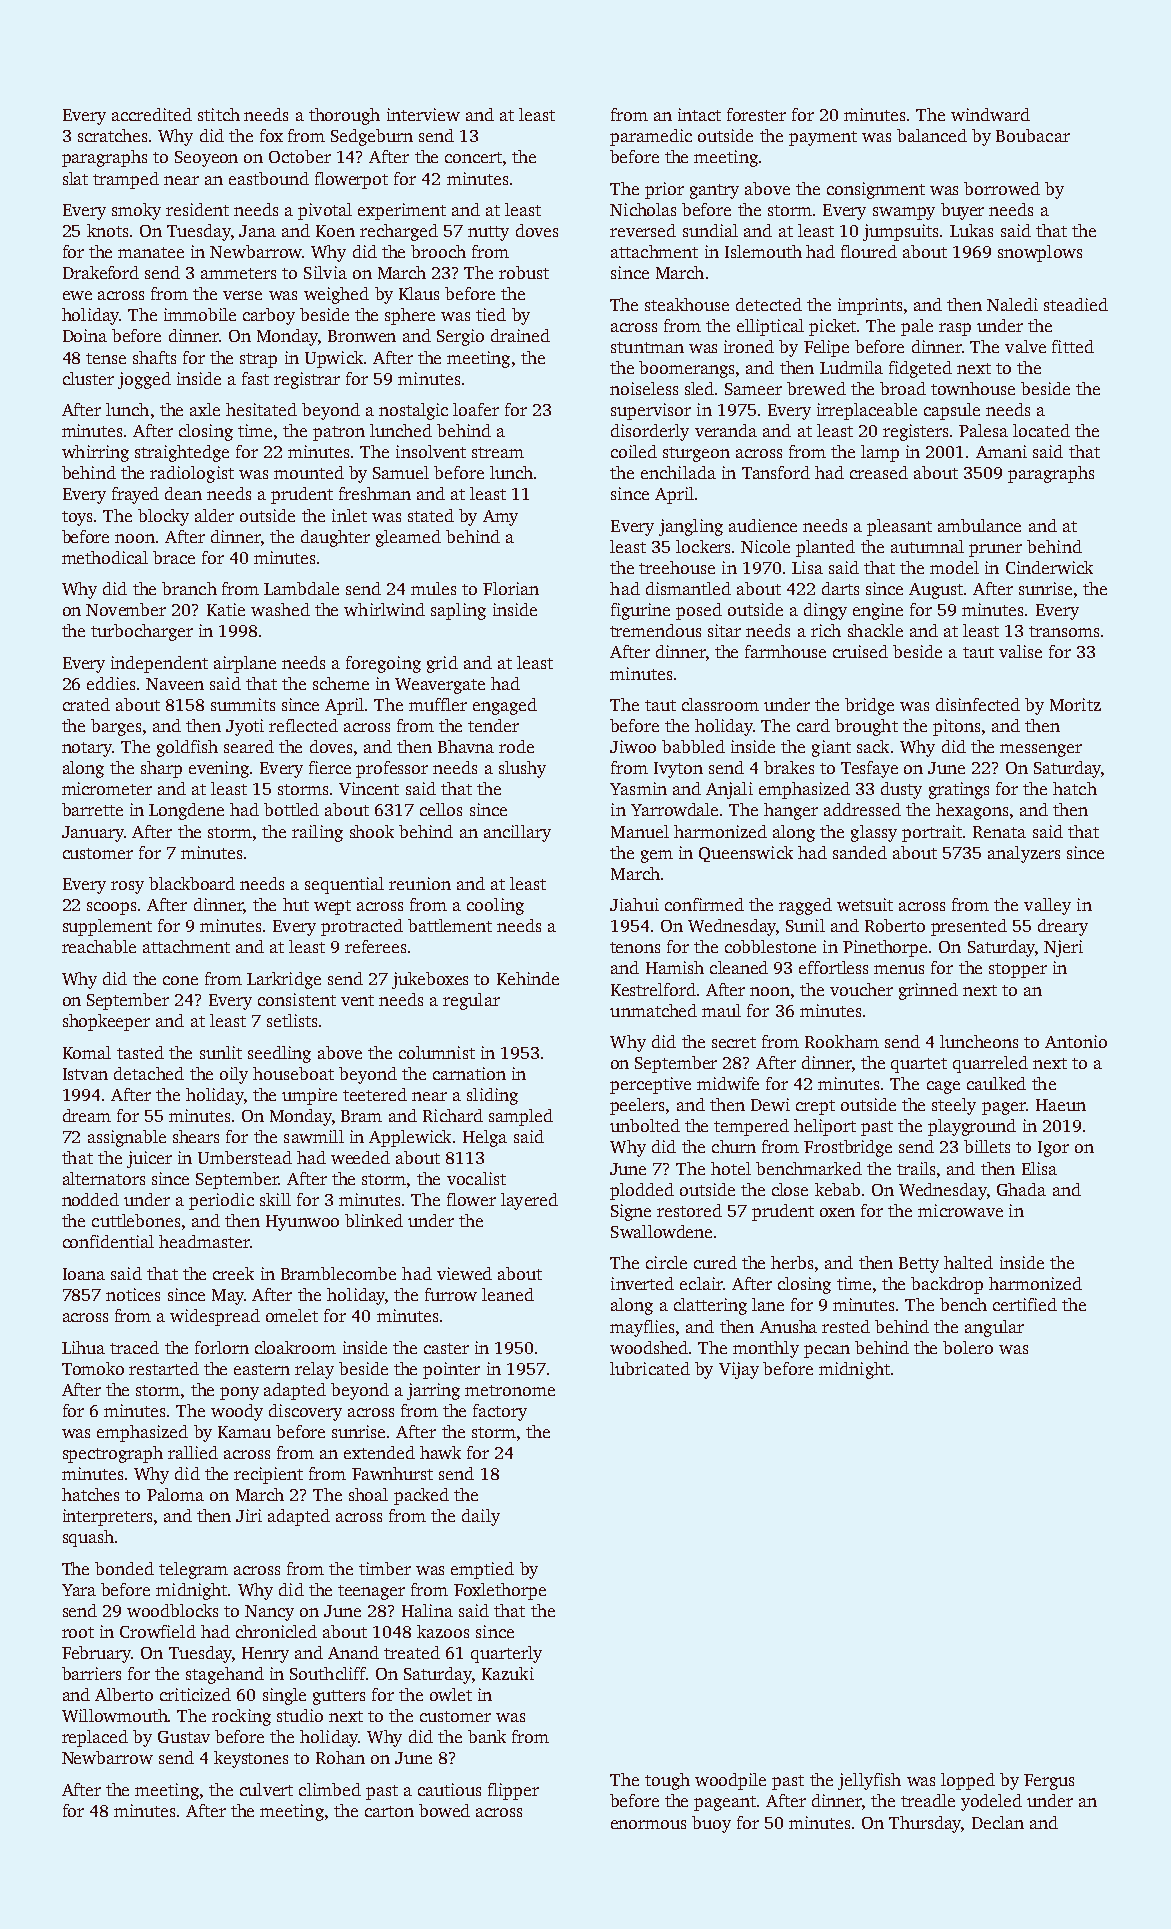  I want to click on veranda, so click(726, 430).
